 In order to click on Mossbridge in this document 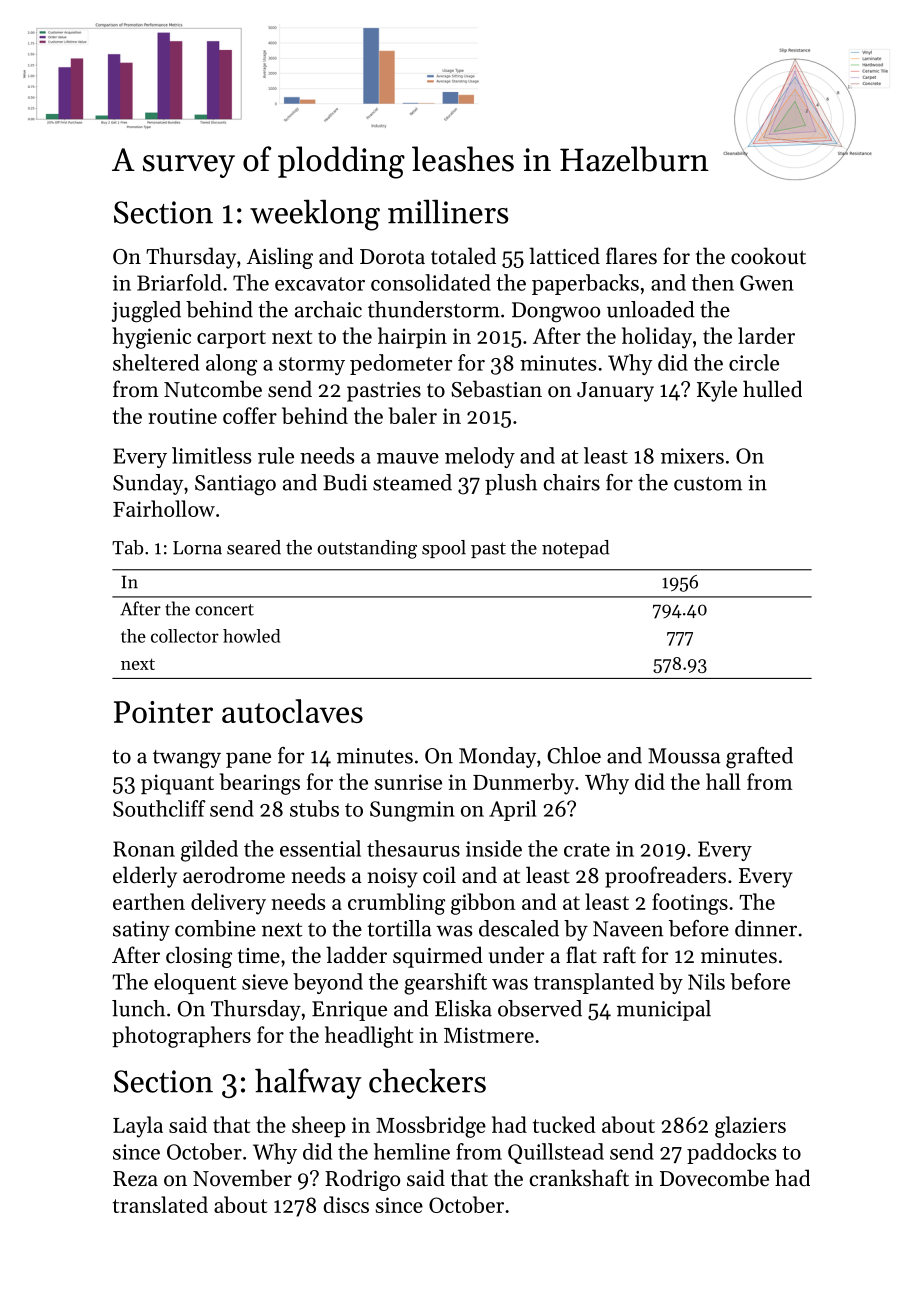, I will do `click(431, 1127)`.
